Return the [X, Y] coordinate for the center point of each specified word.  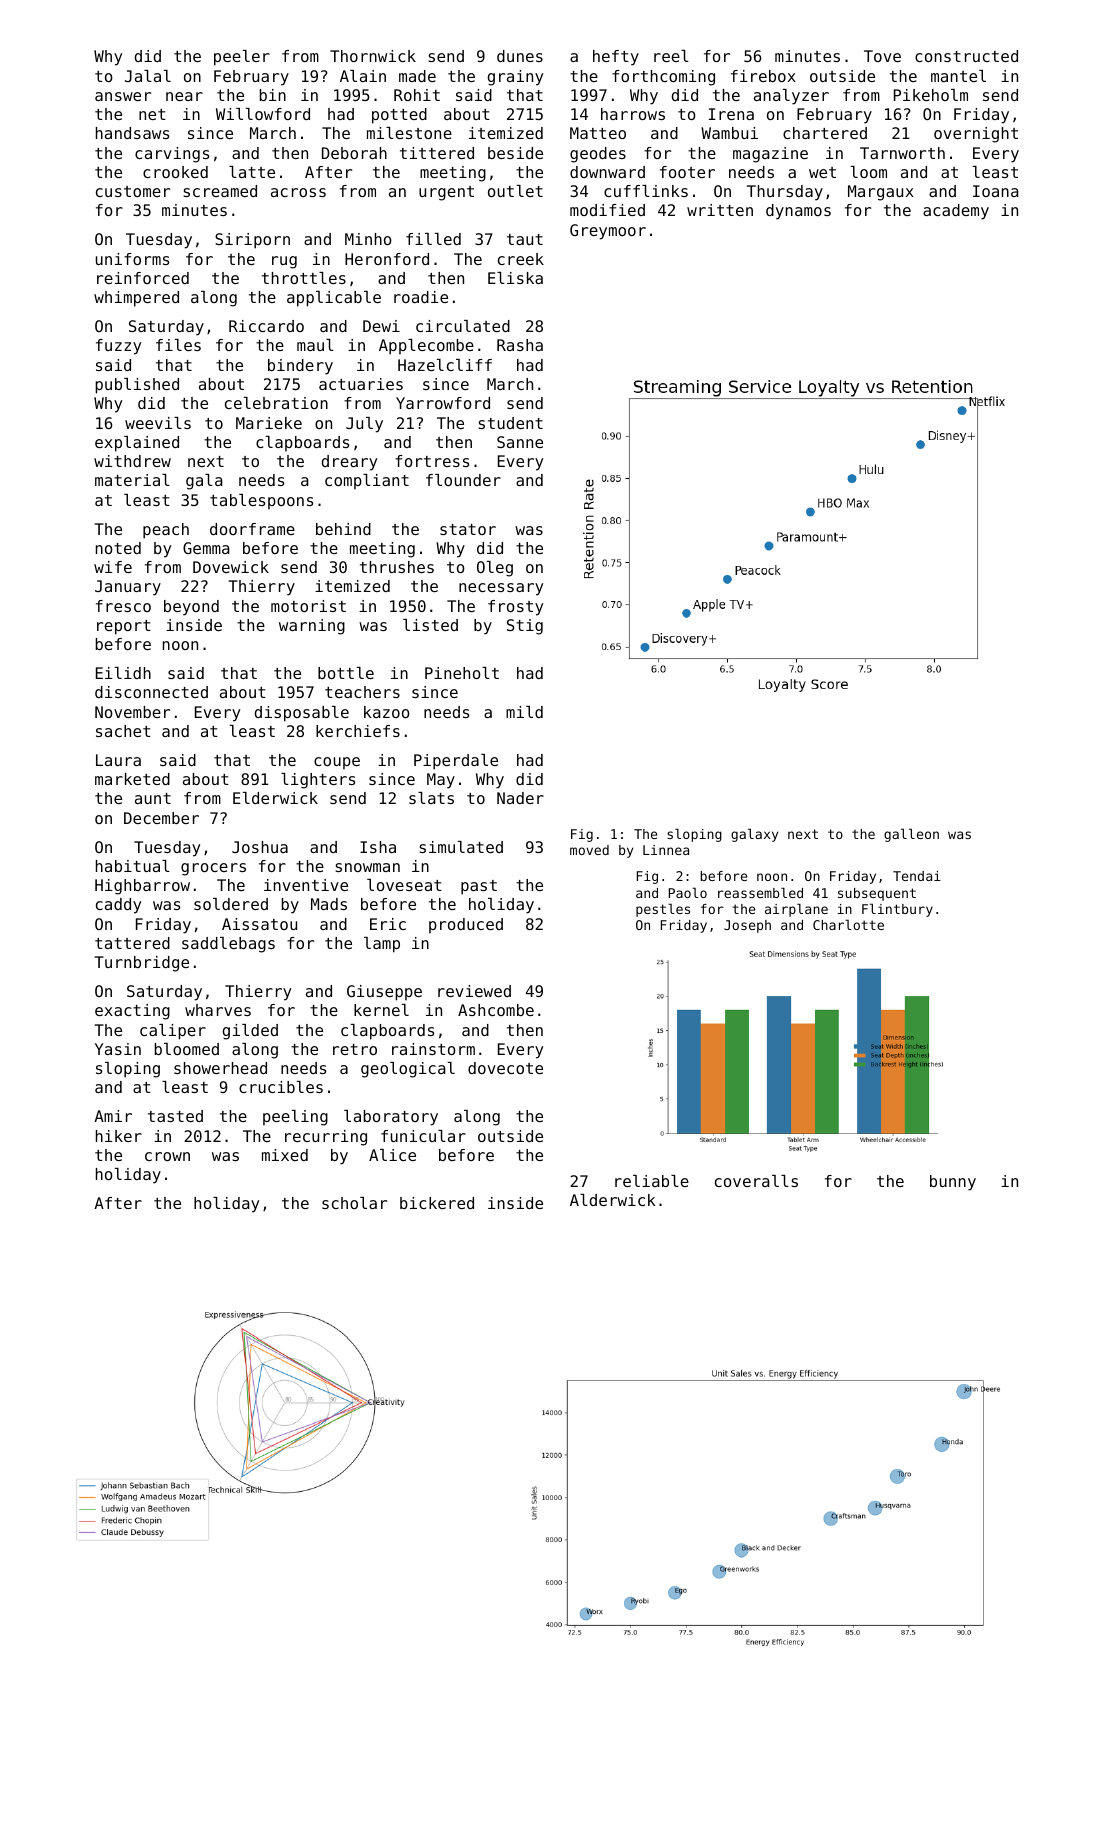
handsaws [132, 133]
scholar [354, 1203]
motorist [308, 606]
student [511, 423]
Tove [882, 56]
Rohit [417, 95]
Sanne [520, 442]
